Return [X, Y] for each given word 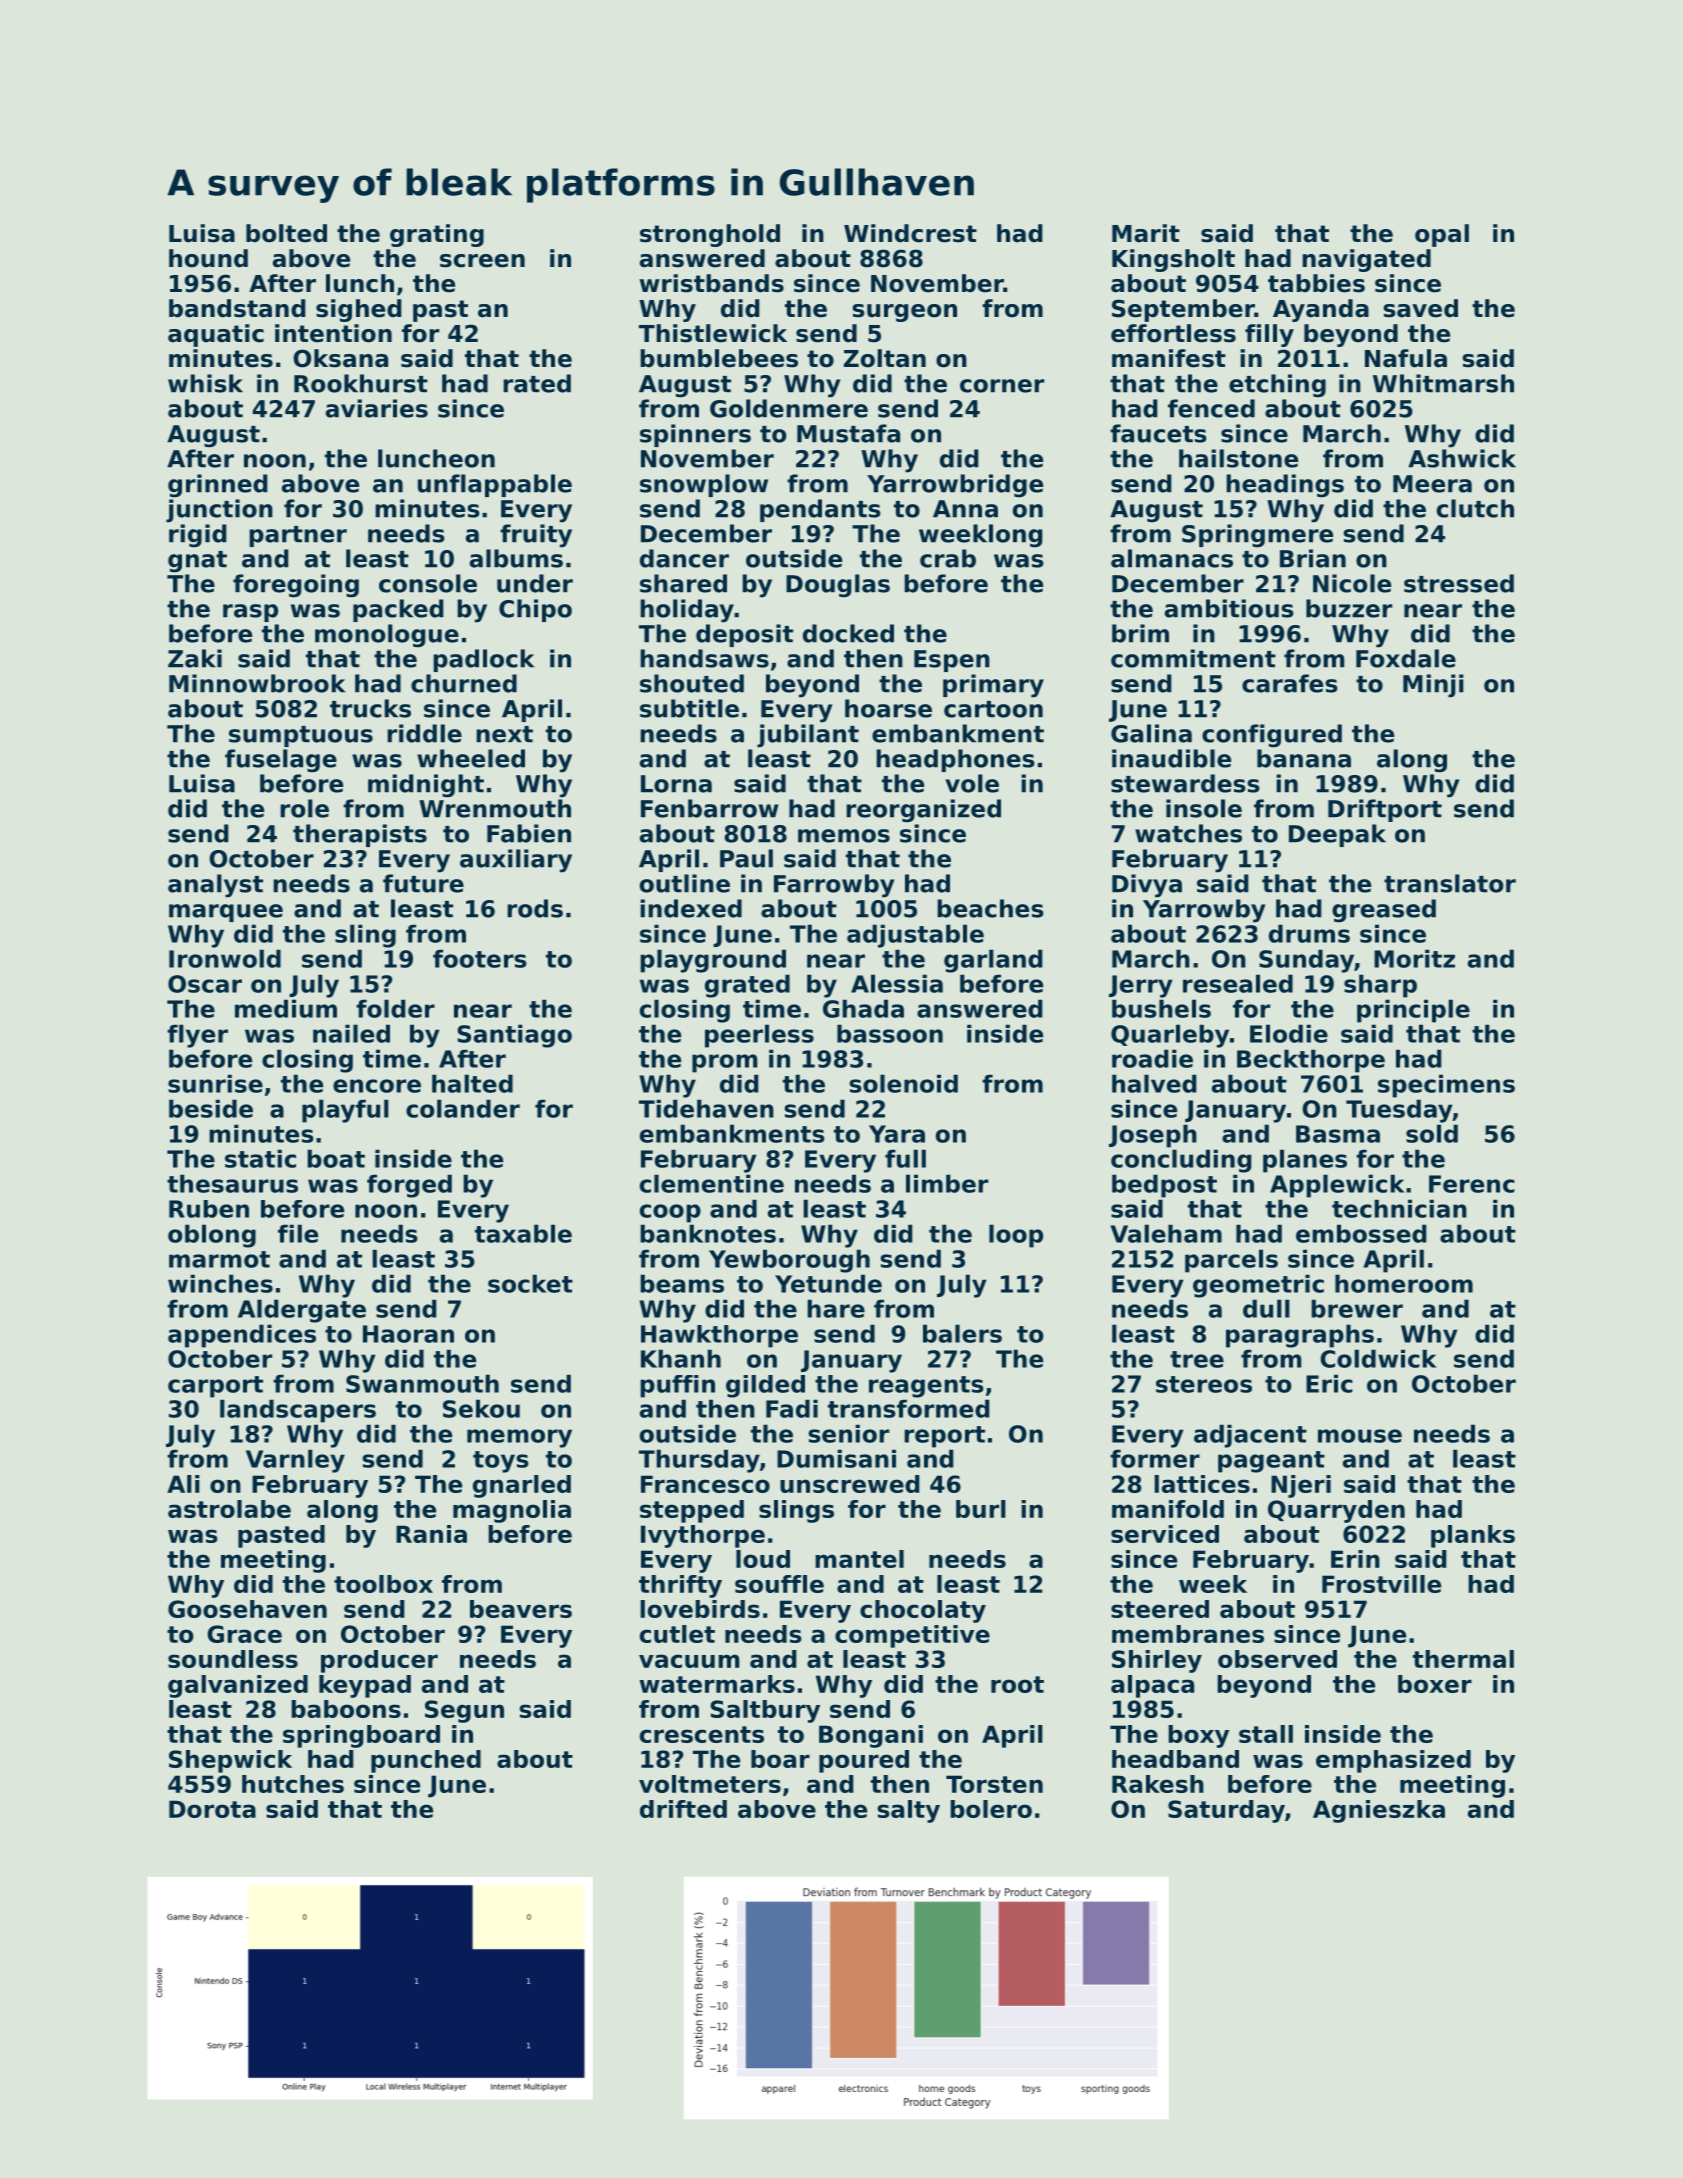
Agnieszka [1379, 1811]
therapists [360, 835]
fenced [1211, 408]
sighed [359, 310]
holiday [687, 611]
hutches [293, 1784]
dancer [684, 558]
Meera [1432, 484]
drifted [683, 1809]
